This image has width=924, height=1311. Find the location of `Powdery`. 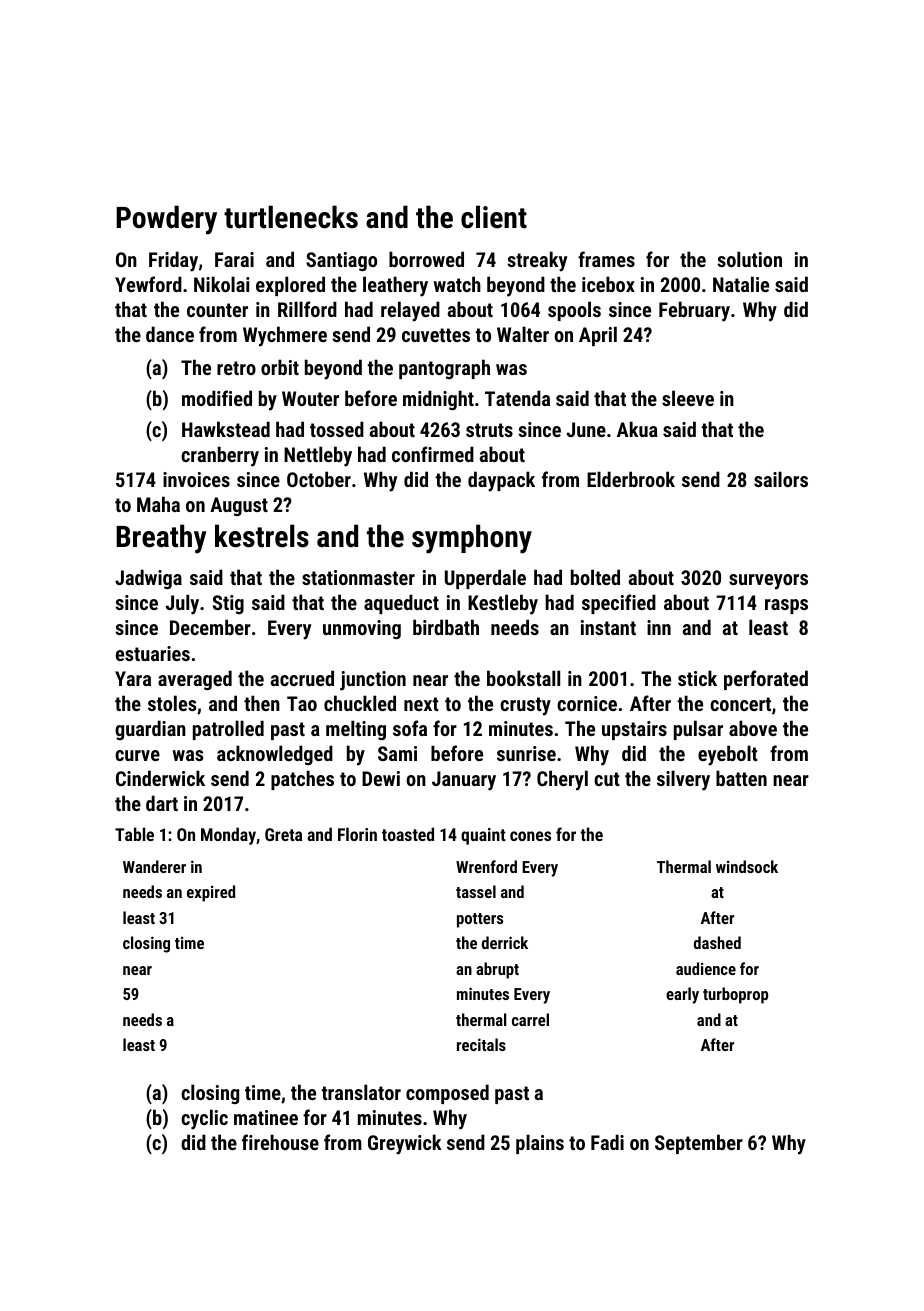

Powdery is located at coordinates (166, 220).
